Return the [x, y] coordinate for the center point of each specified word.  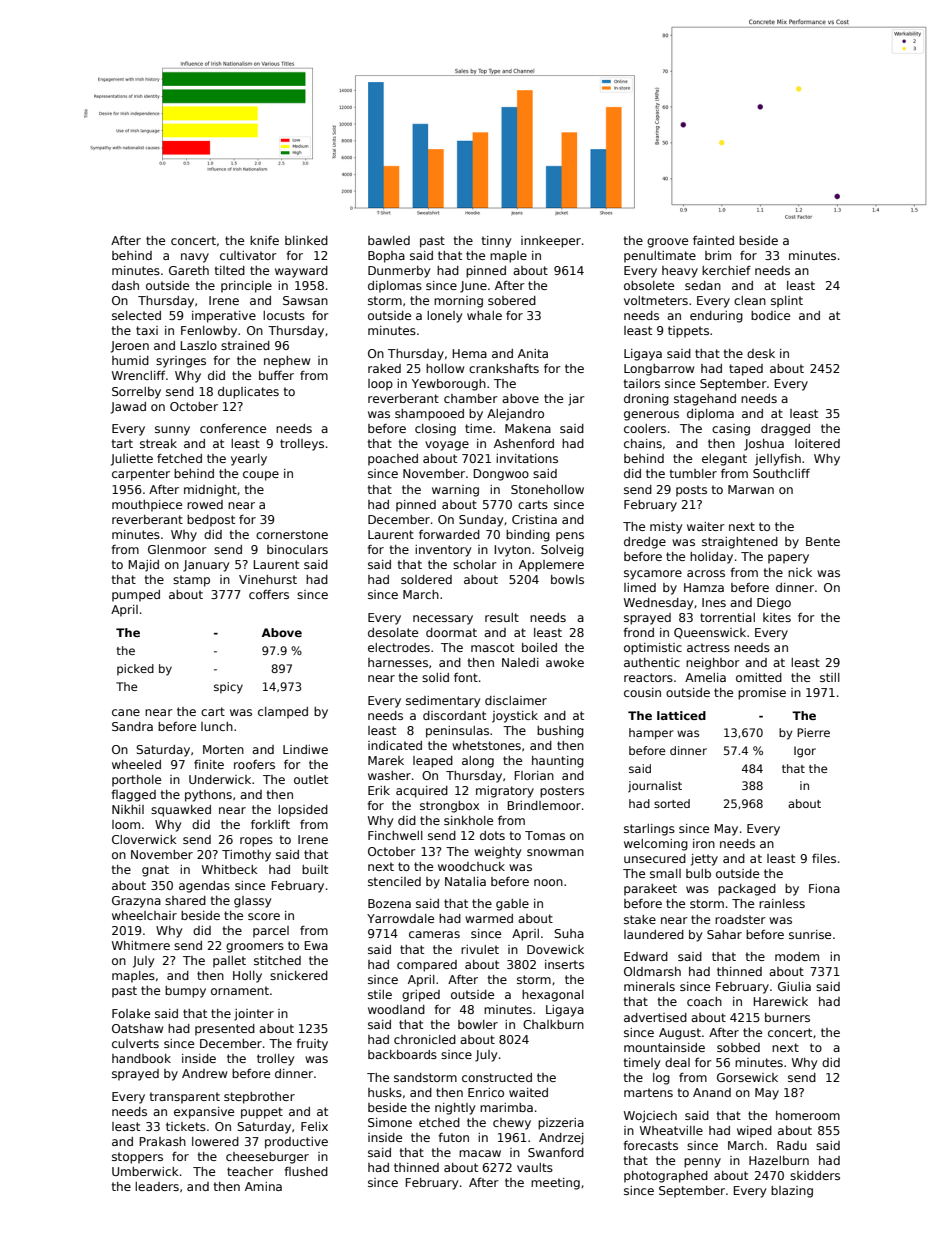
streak [158, 443]
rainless [782, 903]
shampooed [429, 415]
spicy [228, 688]
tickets [186, 1126]
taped [746, 370]
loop [380, 385]
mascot [492, 647]
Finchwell [395, 835]
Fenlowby [209, 332]
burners [787, 1017]
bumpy [185, 992]
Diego [774, 604]
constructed [497, 1077]
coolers [645, 428]
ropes [256, 842]
